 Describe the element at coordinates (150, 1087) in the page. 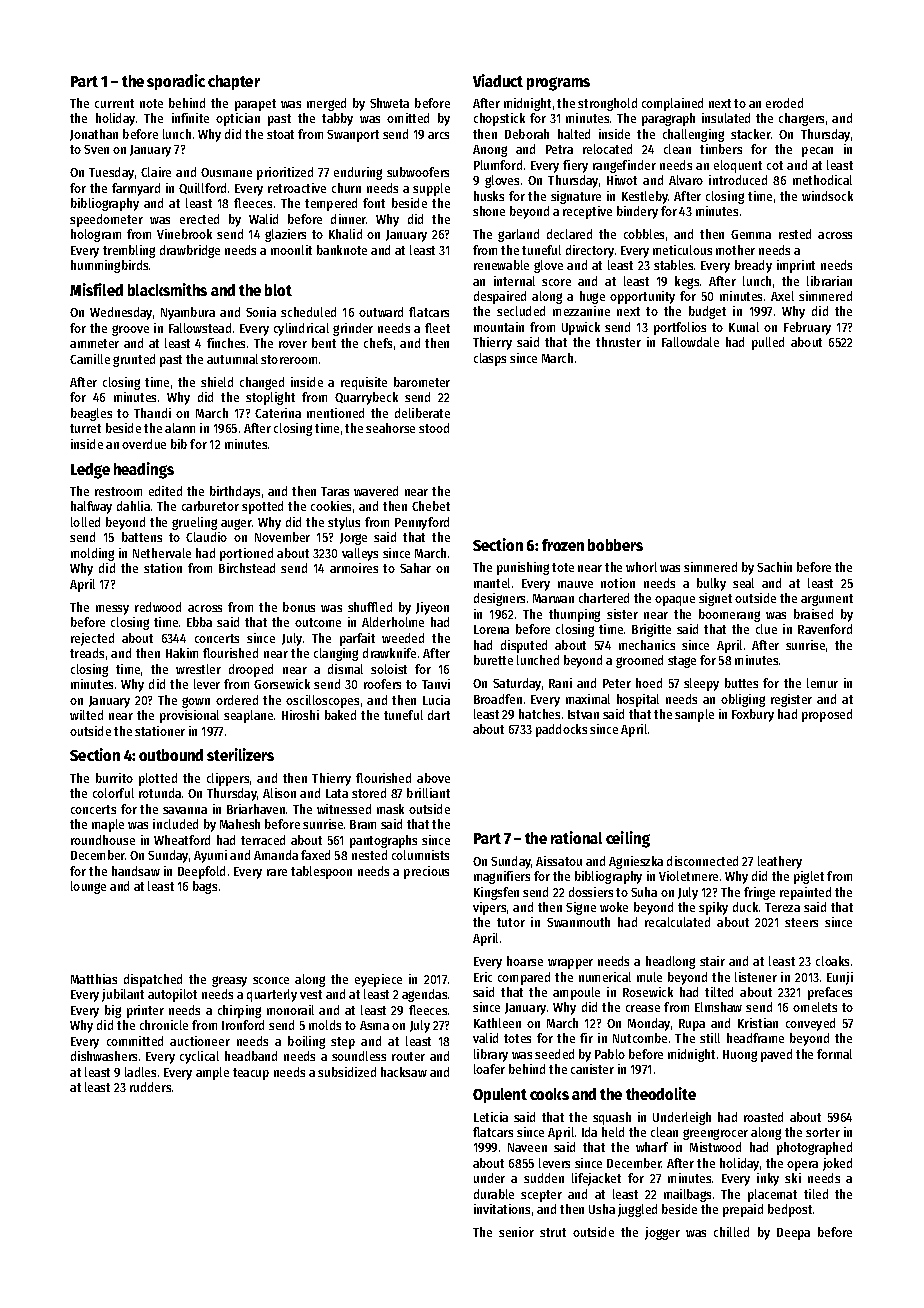

I see `rudders` at that location.
